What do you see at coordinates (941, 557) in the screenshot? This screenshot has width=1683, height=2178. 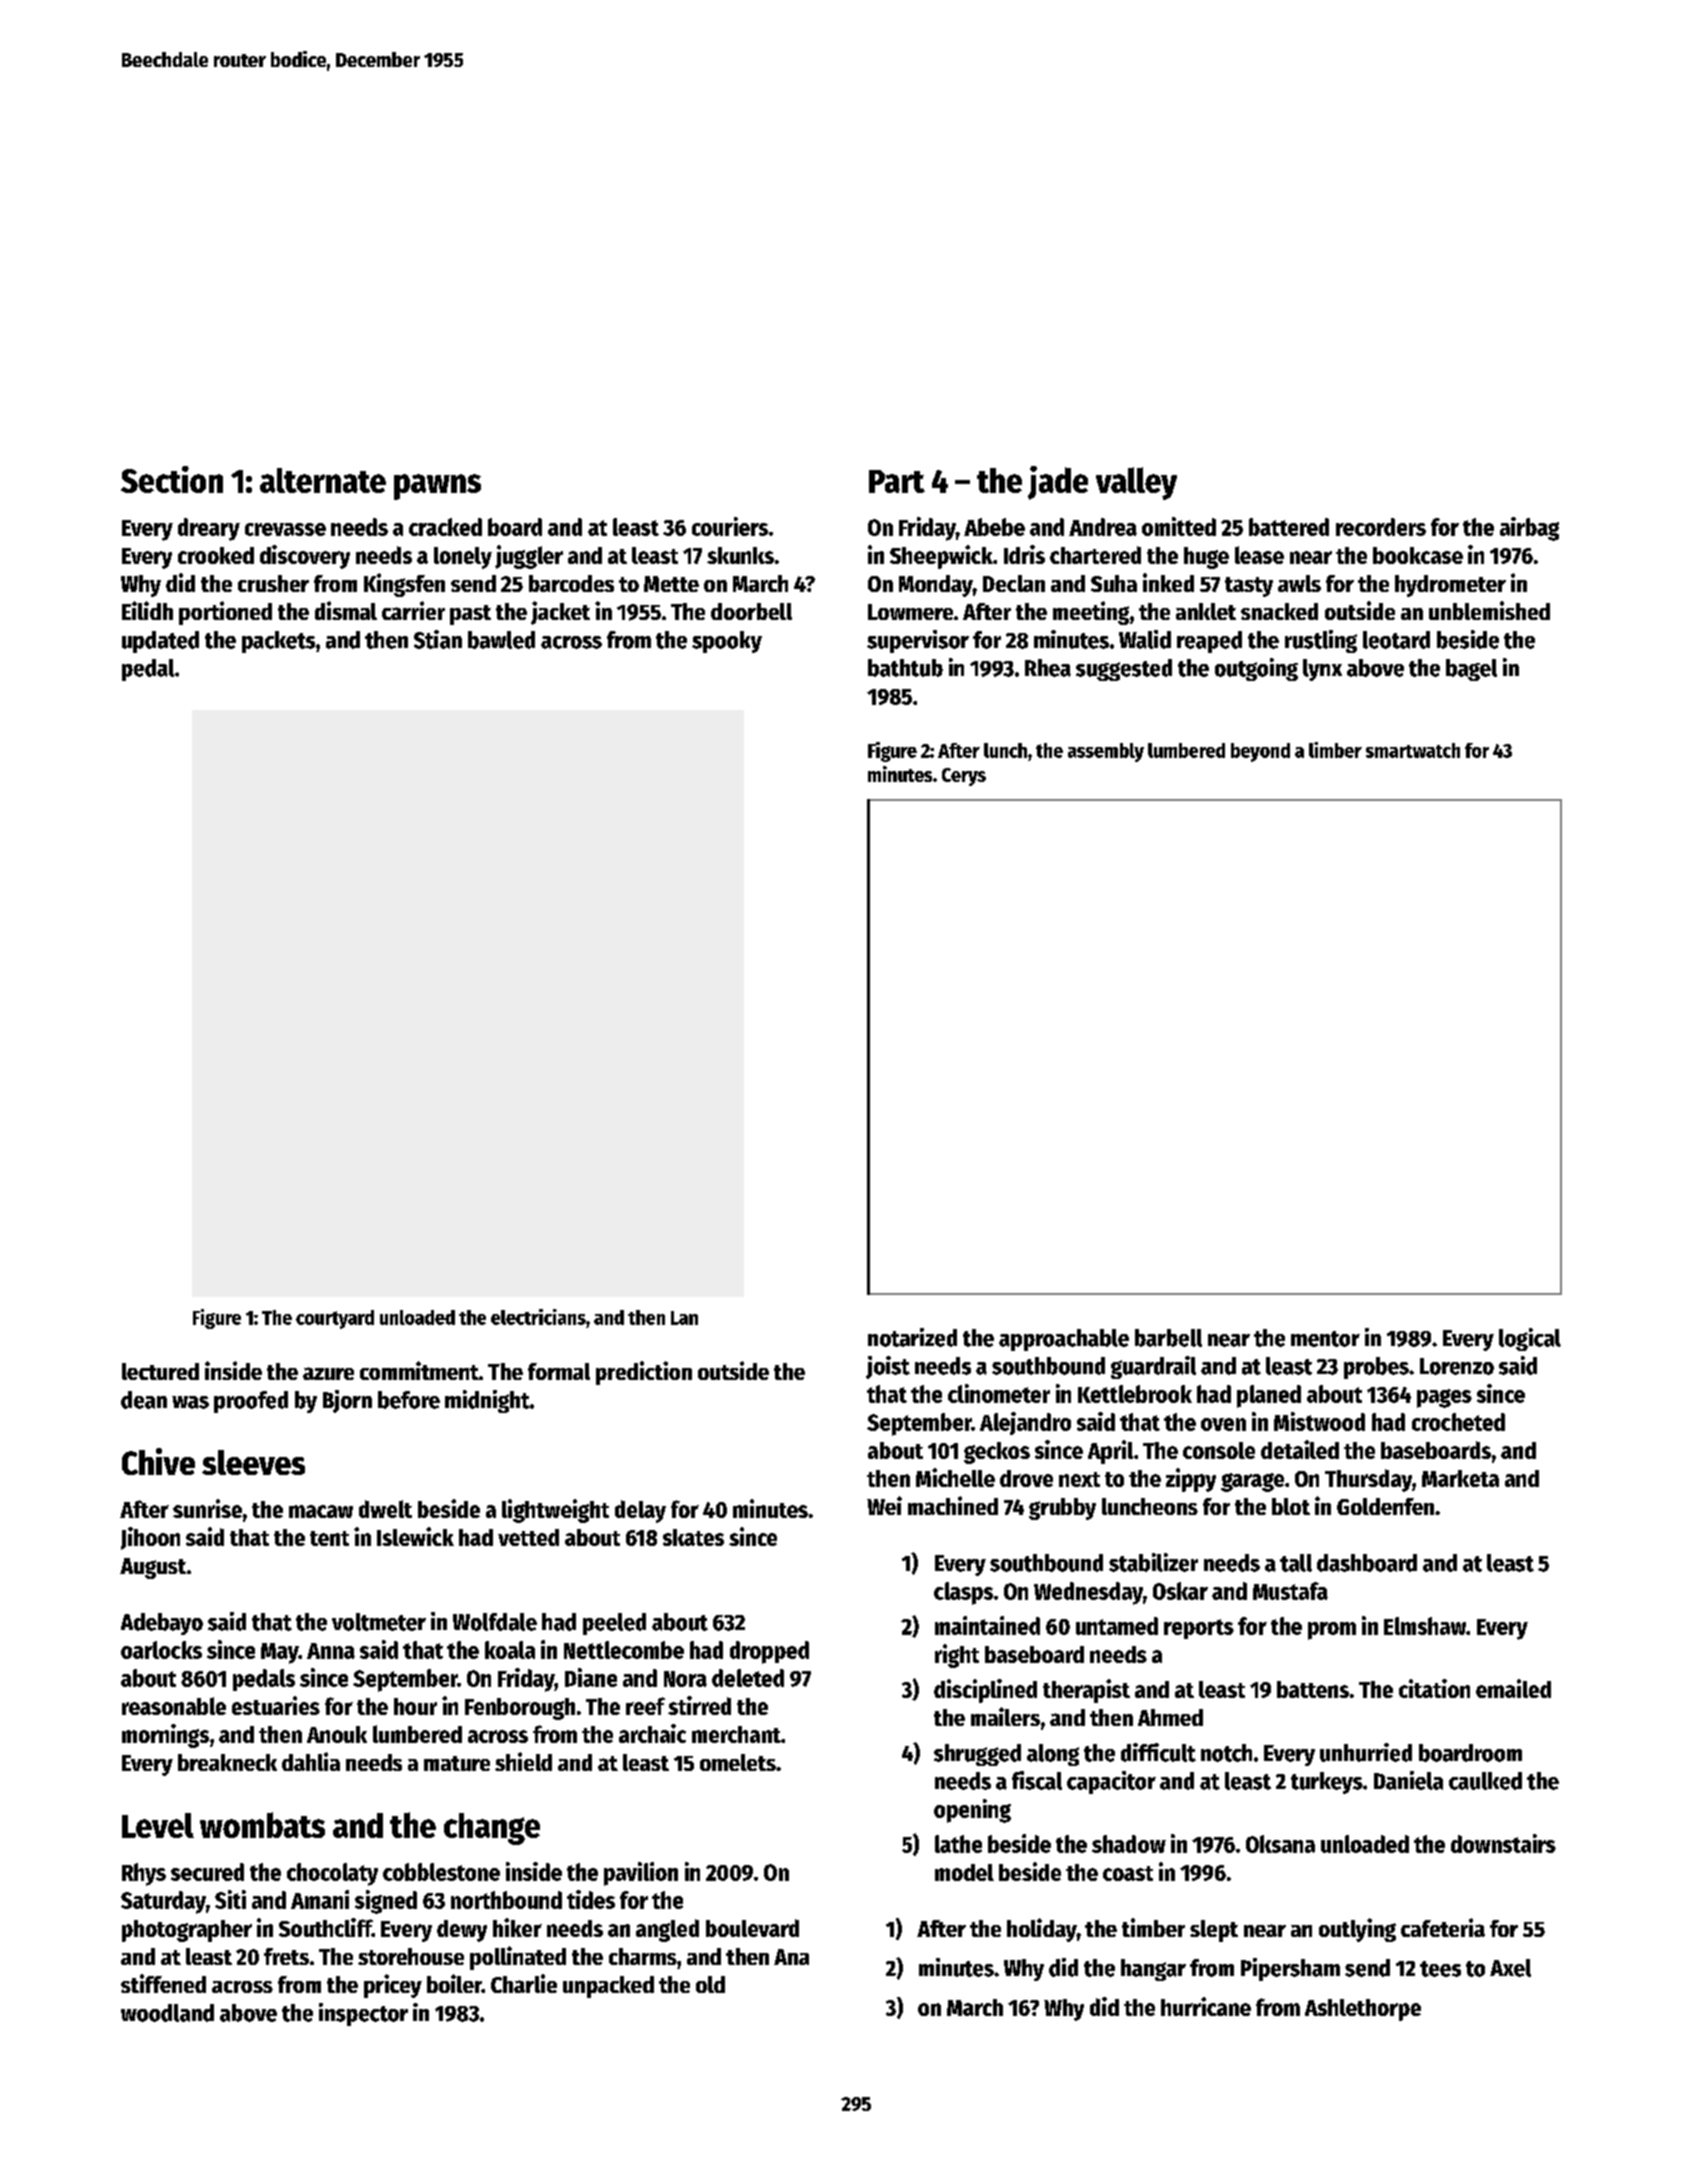 I see `Sheepwick` at bounding box center [941, 557].
